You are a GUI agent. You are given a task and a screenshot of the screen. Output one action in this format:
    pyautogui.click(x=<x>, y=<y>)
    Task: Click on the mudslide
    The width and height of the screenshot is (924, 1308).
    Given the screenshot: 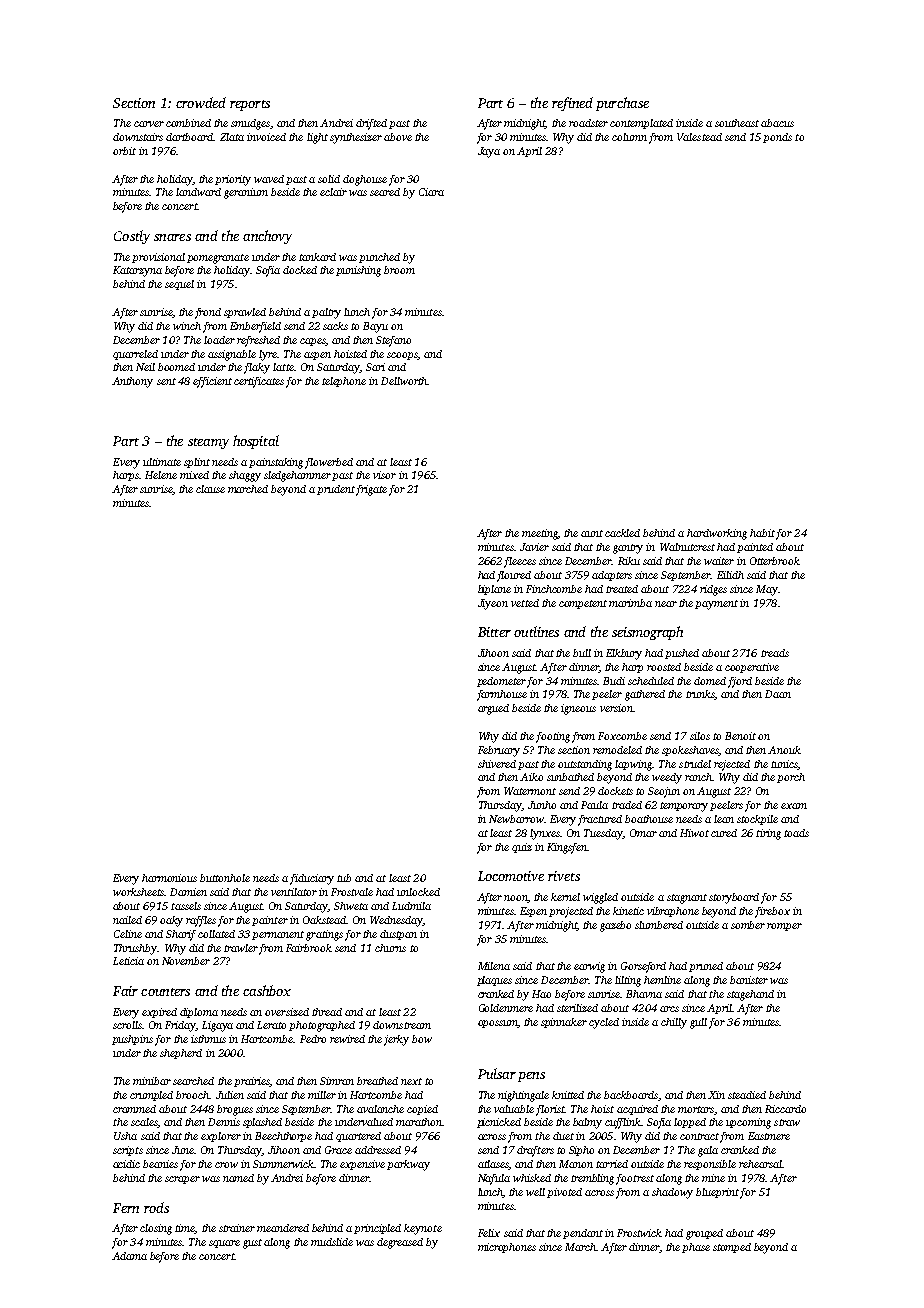 What is the action you would take?
    pyautogui.click(x=332, y=1242)
